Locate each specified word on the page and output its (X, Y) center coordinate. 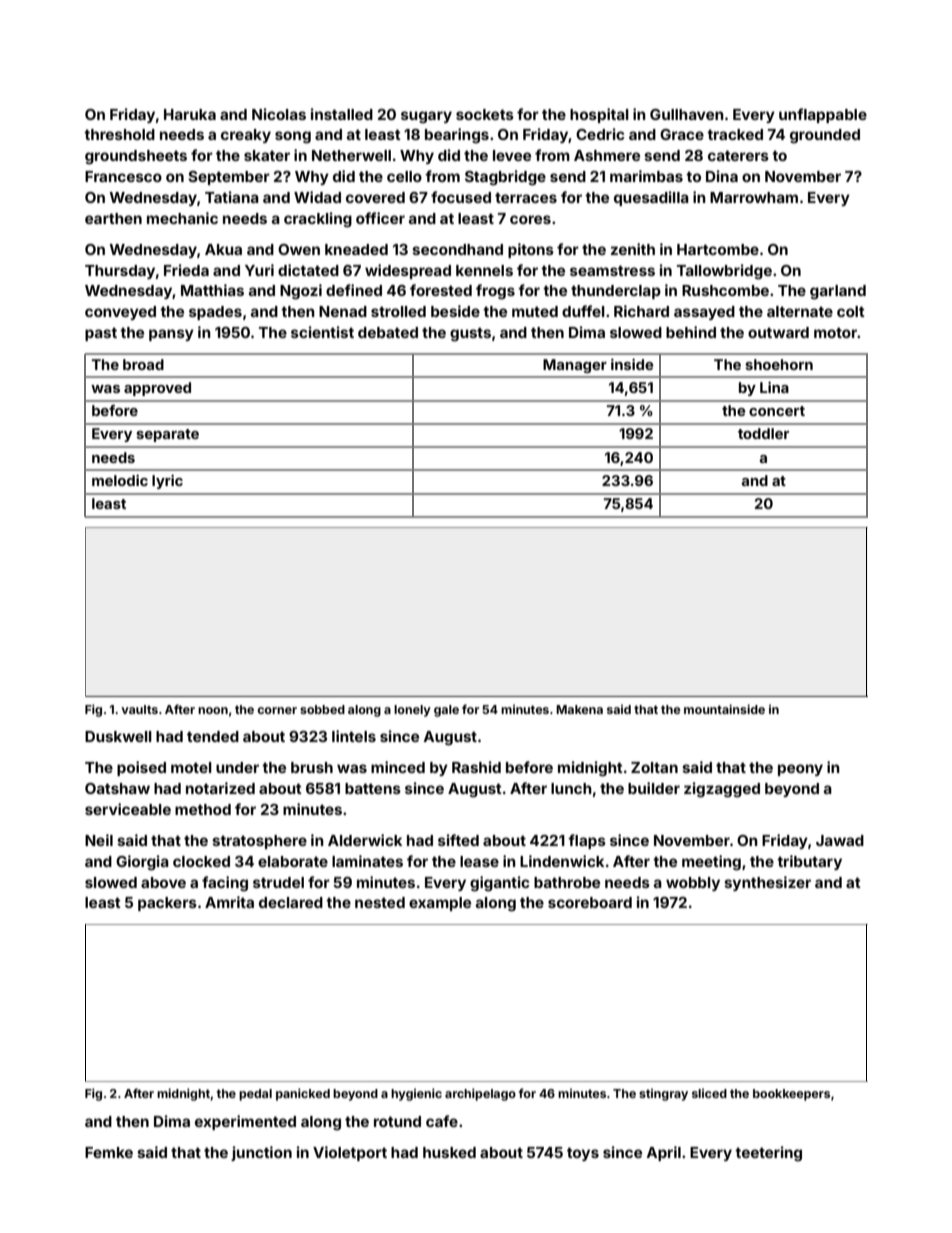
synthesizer (767, 883)
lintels (354, 736)
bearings (457, 136)
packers (167, 904)
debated (388, 332)
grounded (825, 136)
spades (215, 313)
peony (800, 770)
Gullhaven (687, 114)
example (440, 904)
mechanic (182, 218)
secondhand (457, 249)
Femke (109, 1152)
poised (141, 768)
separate (167, 435)
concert (777, 411)
